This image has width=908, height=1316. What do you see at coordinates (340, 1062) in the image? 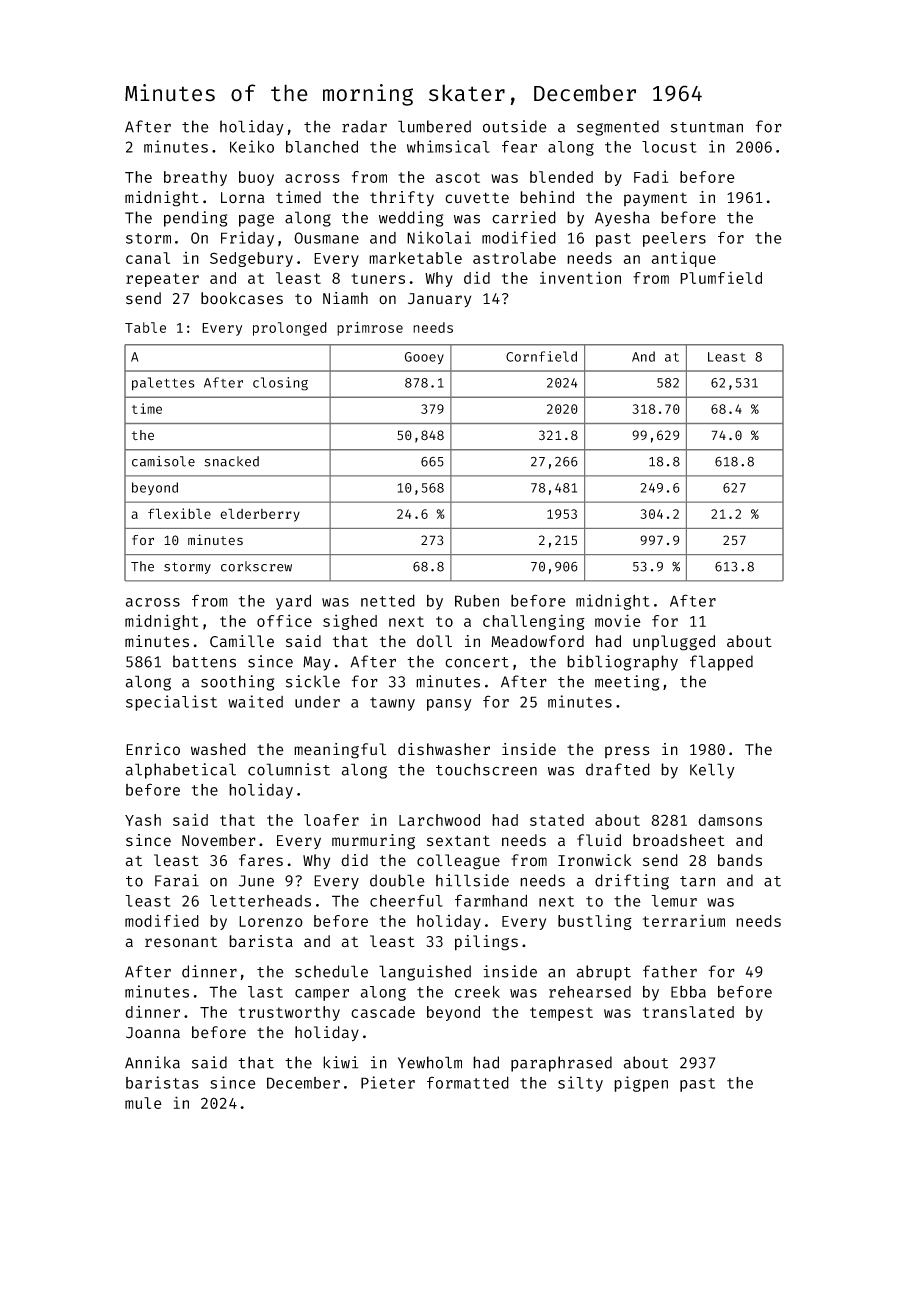
I see `kiwi` at bounding box center [340, 1062].
